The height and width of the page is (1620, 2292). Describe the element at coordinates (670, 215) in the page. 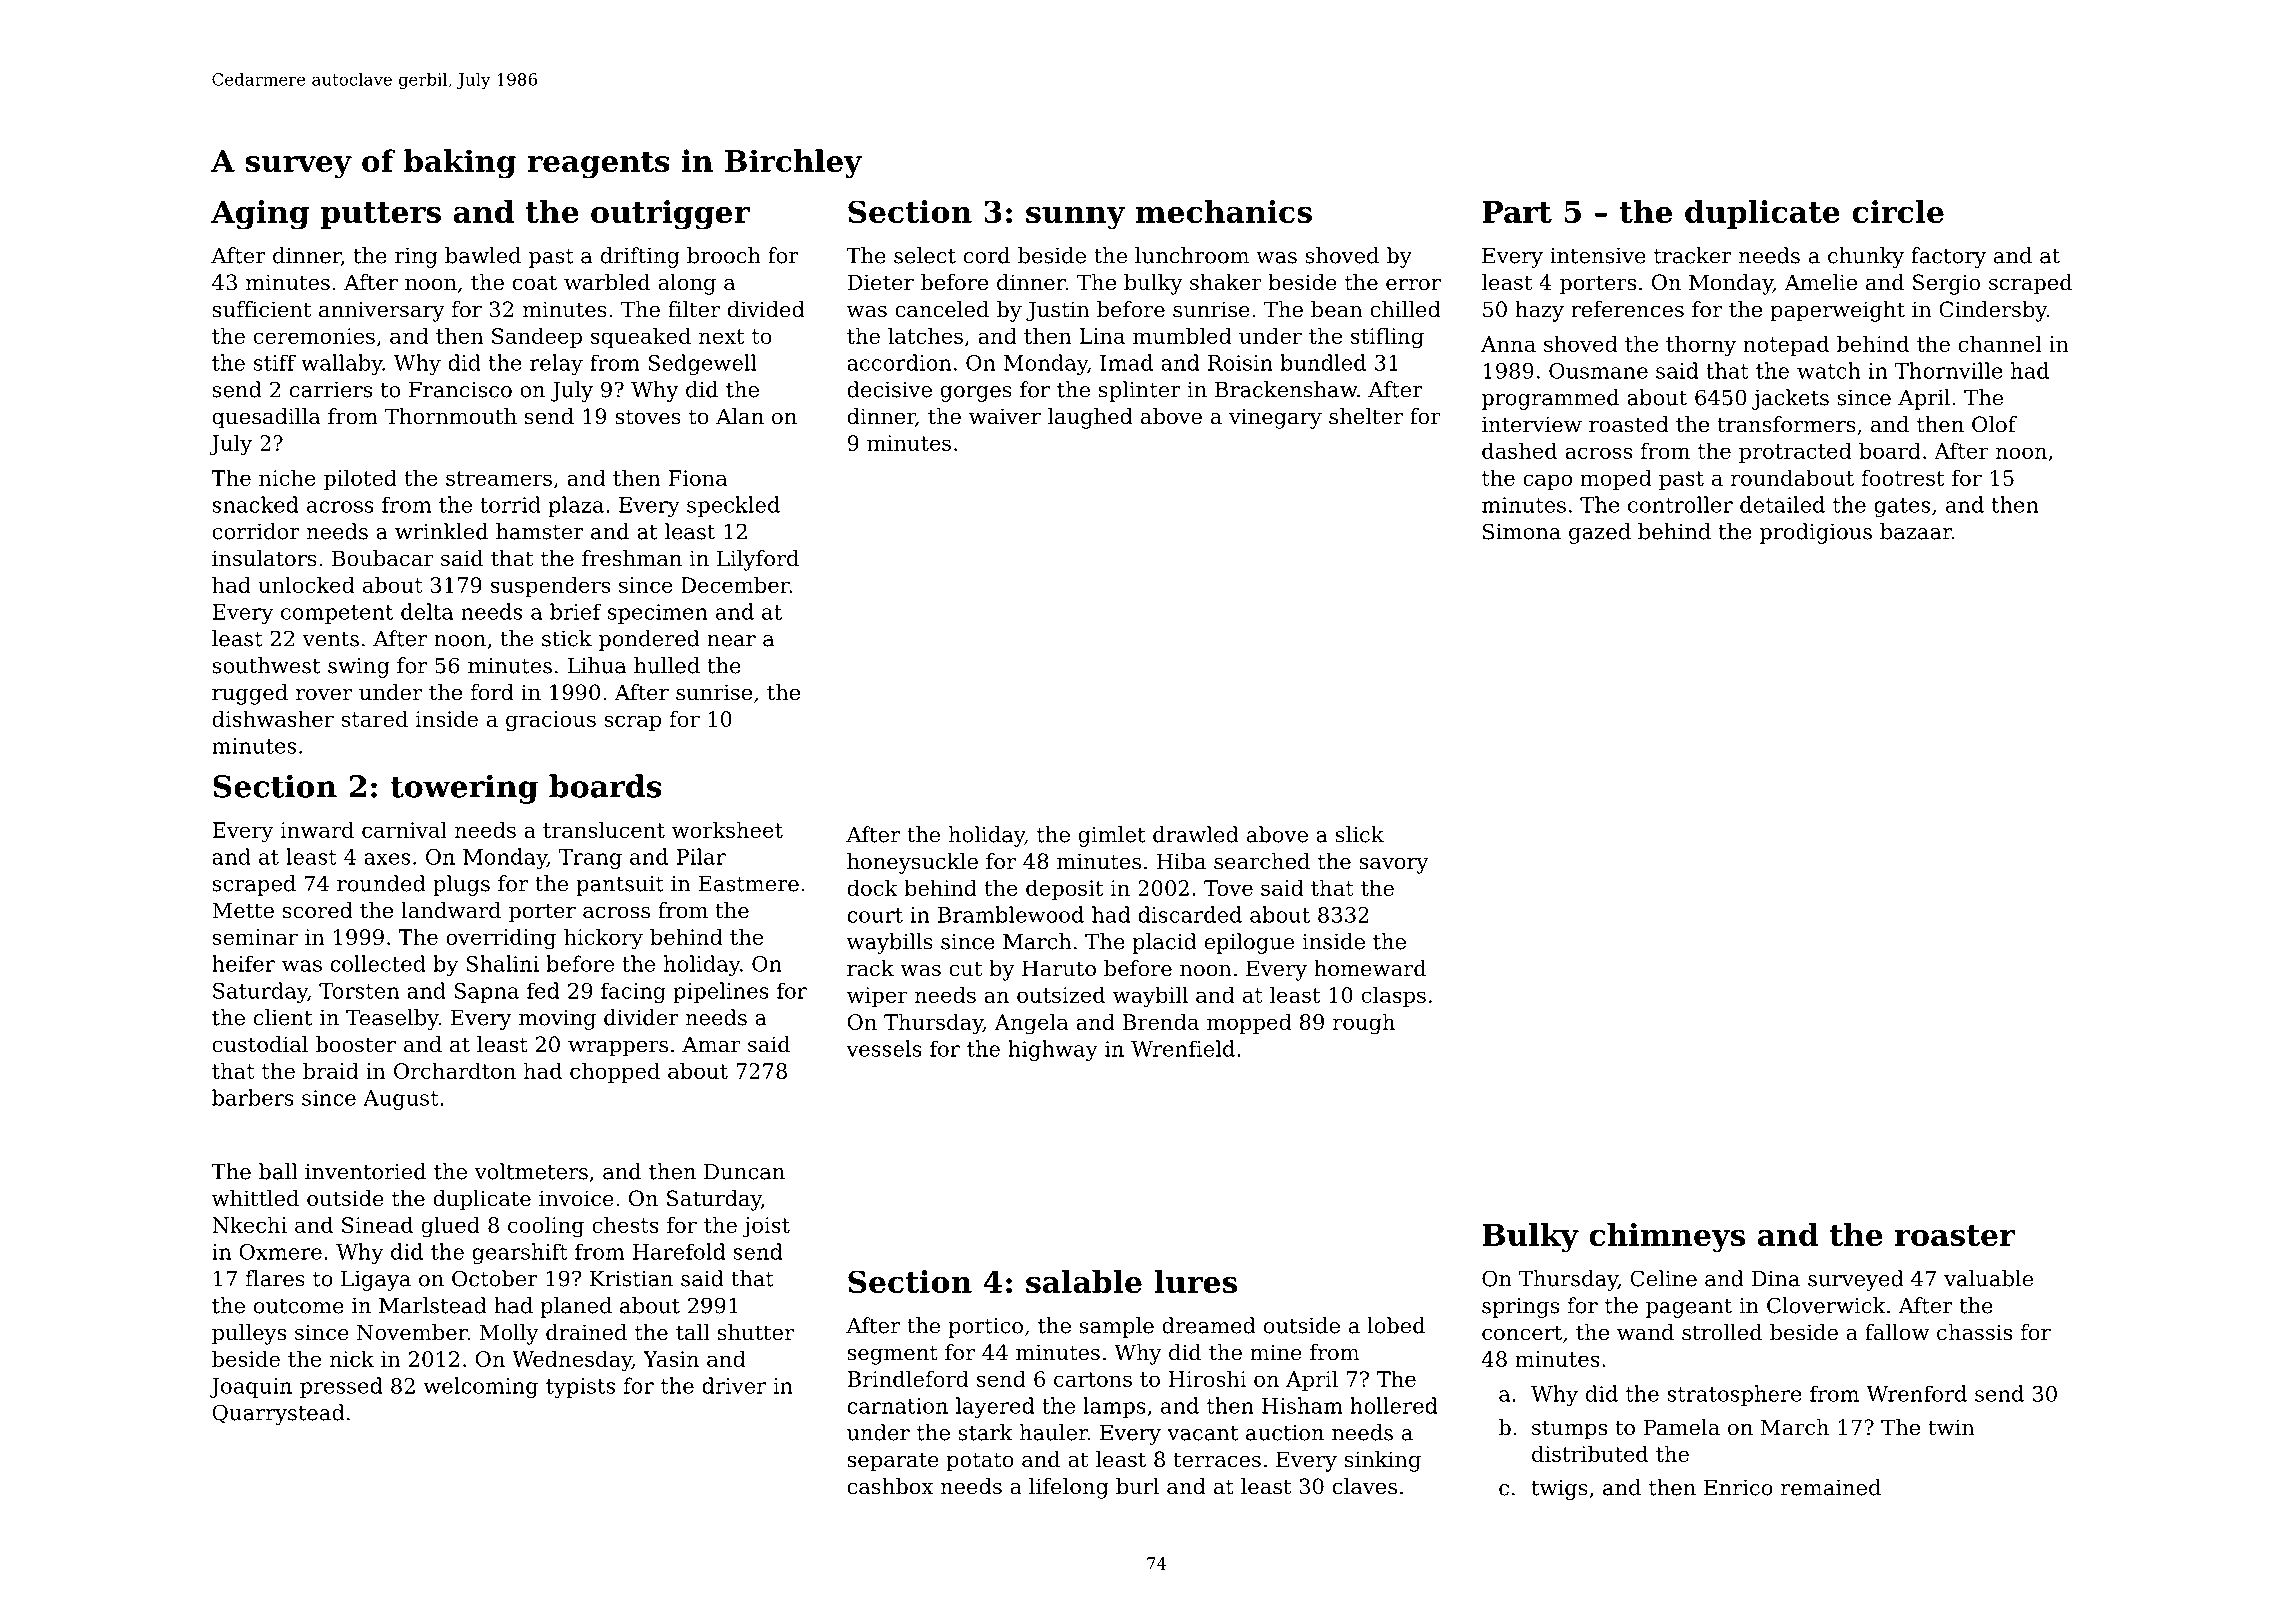

I see `outrigger` at that location.
